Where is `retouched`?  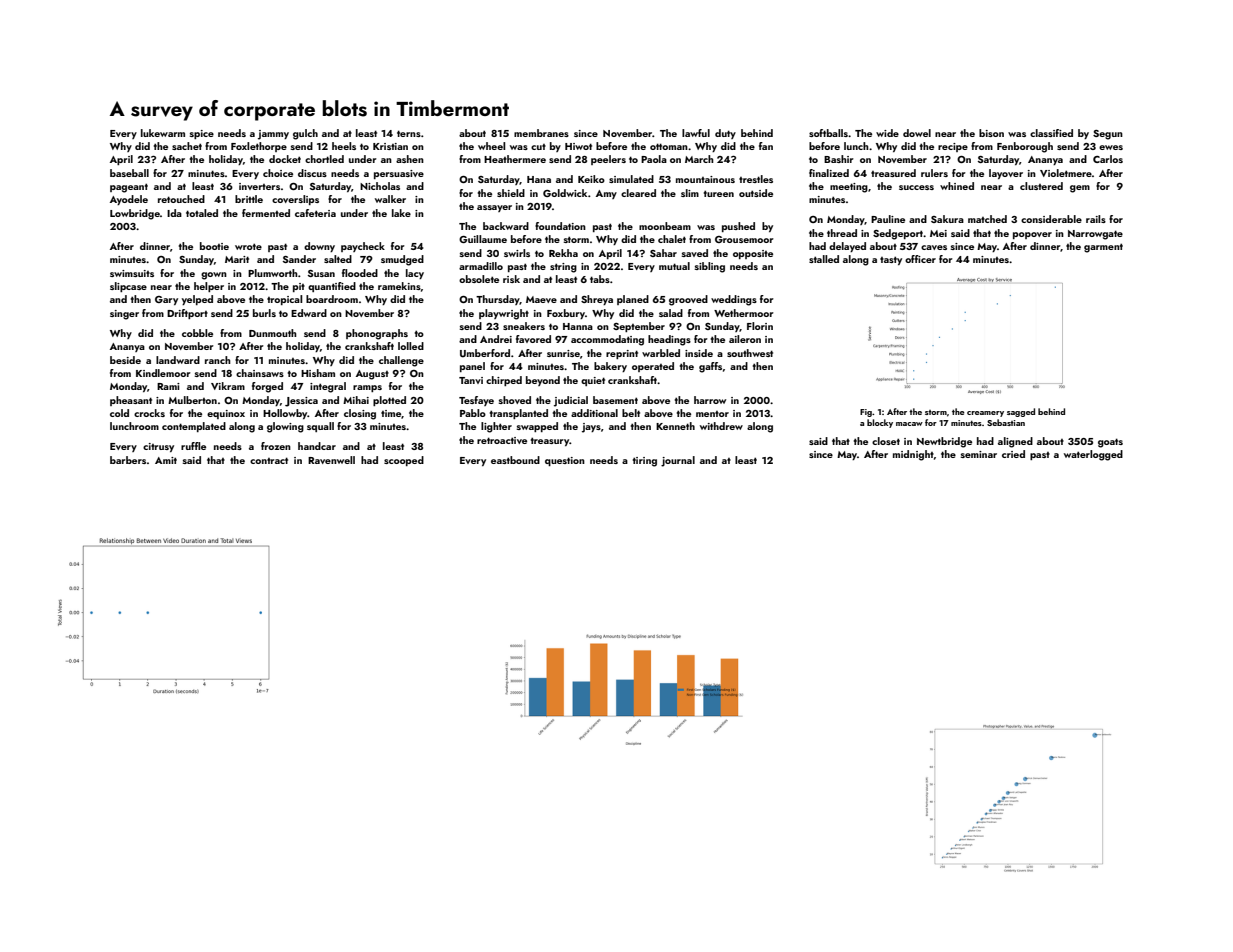
retouched is located at coordinates (181, 199).
